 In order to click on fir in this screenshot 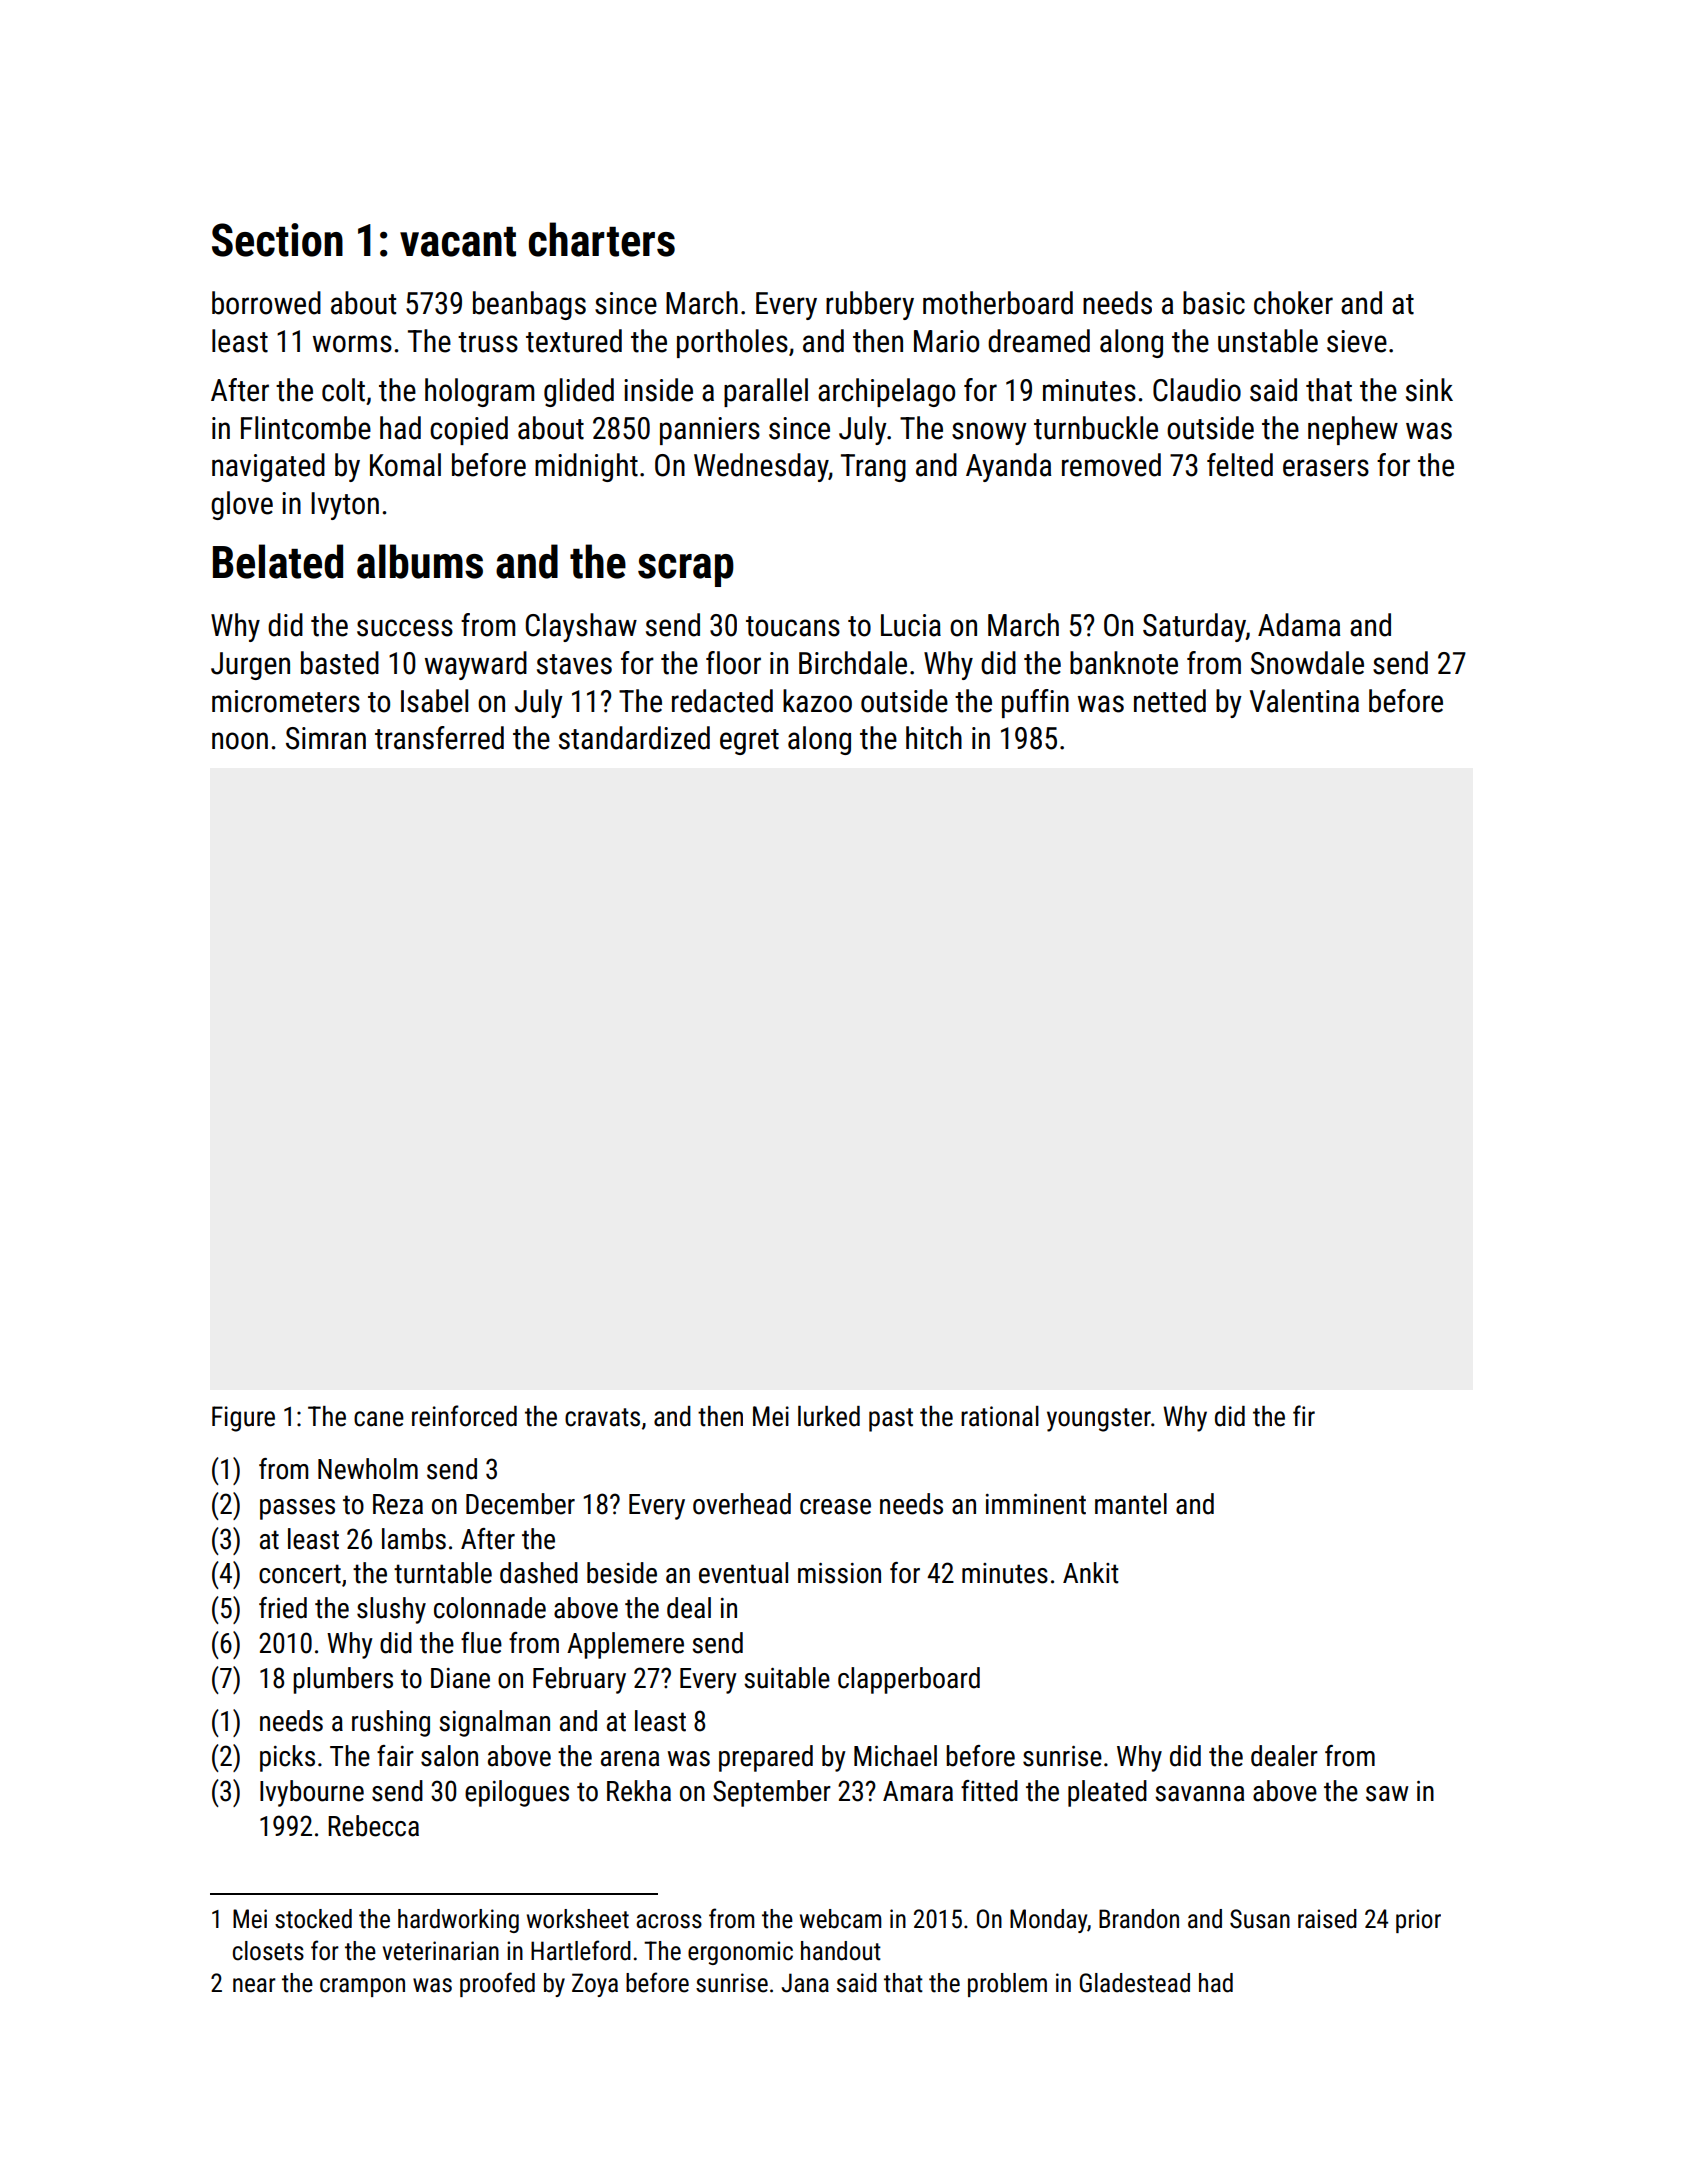, I will do `click(1304, 1415)`.
